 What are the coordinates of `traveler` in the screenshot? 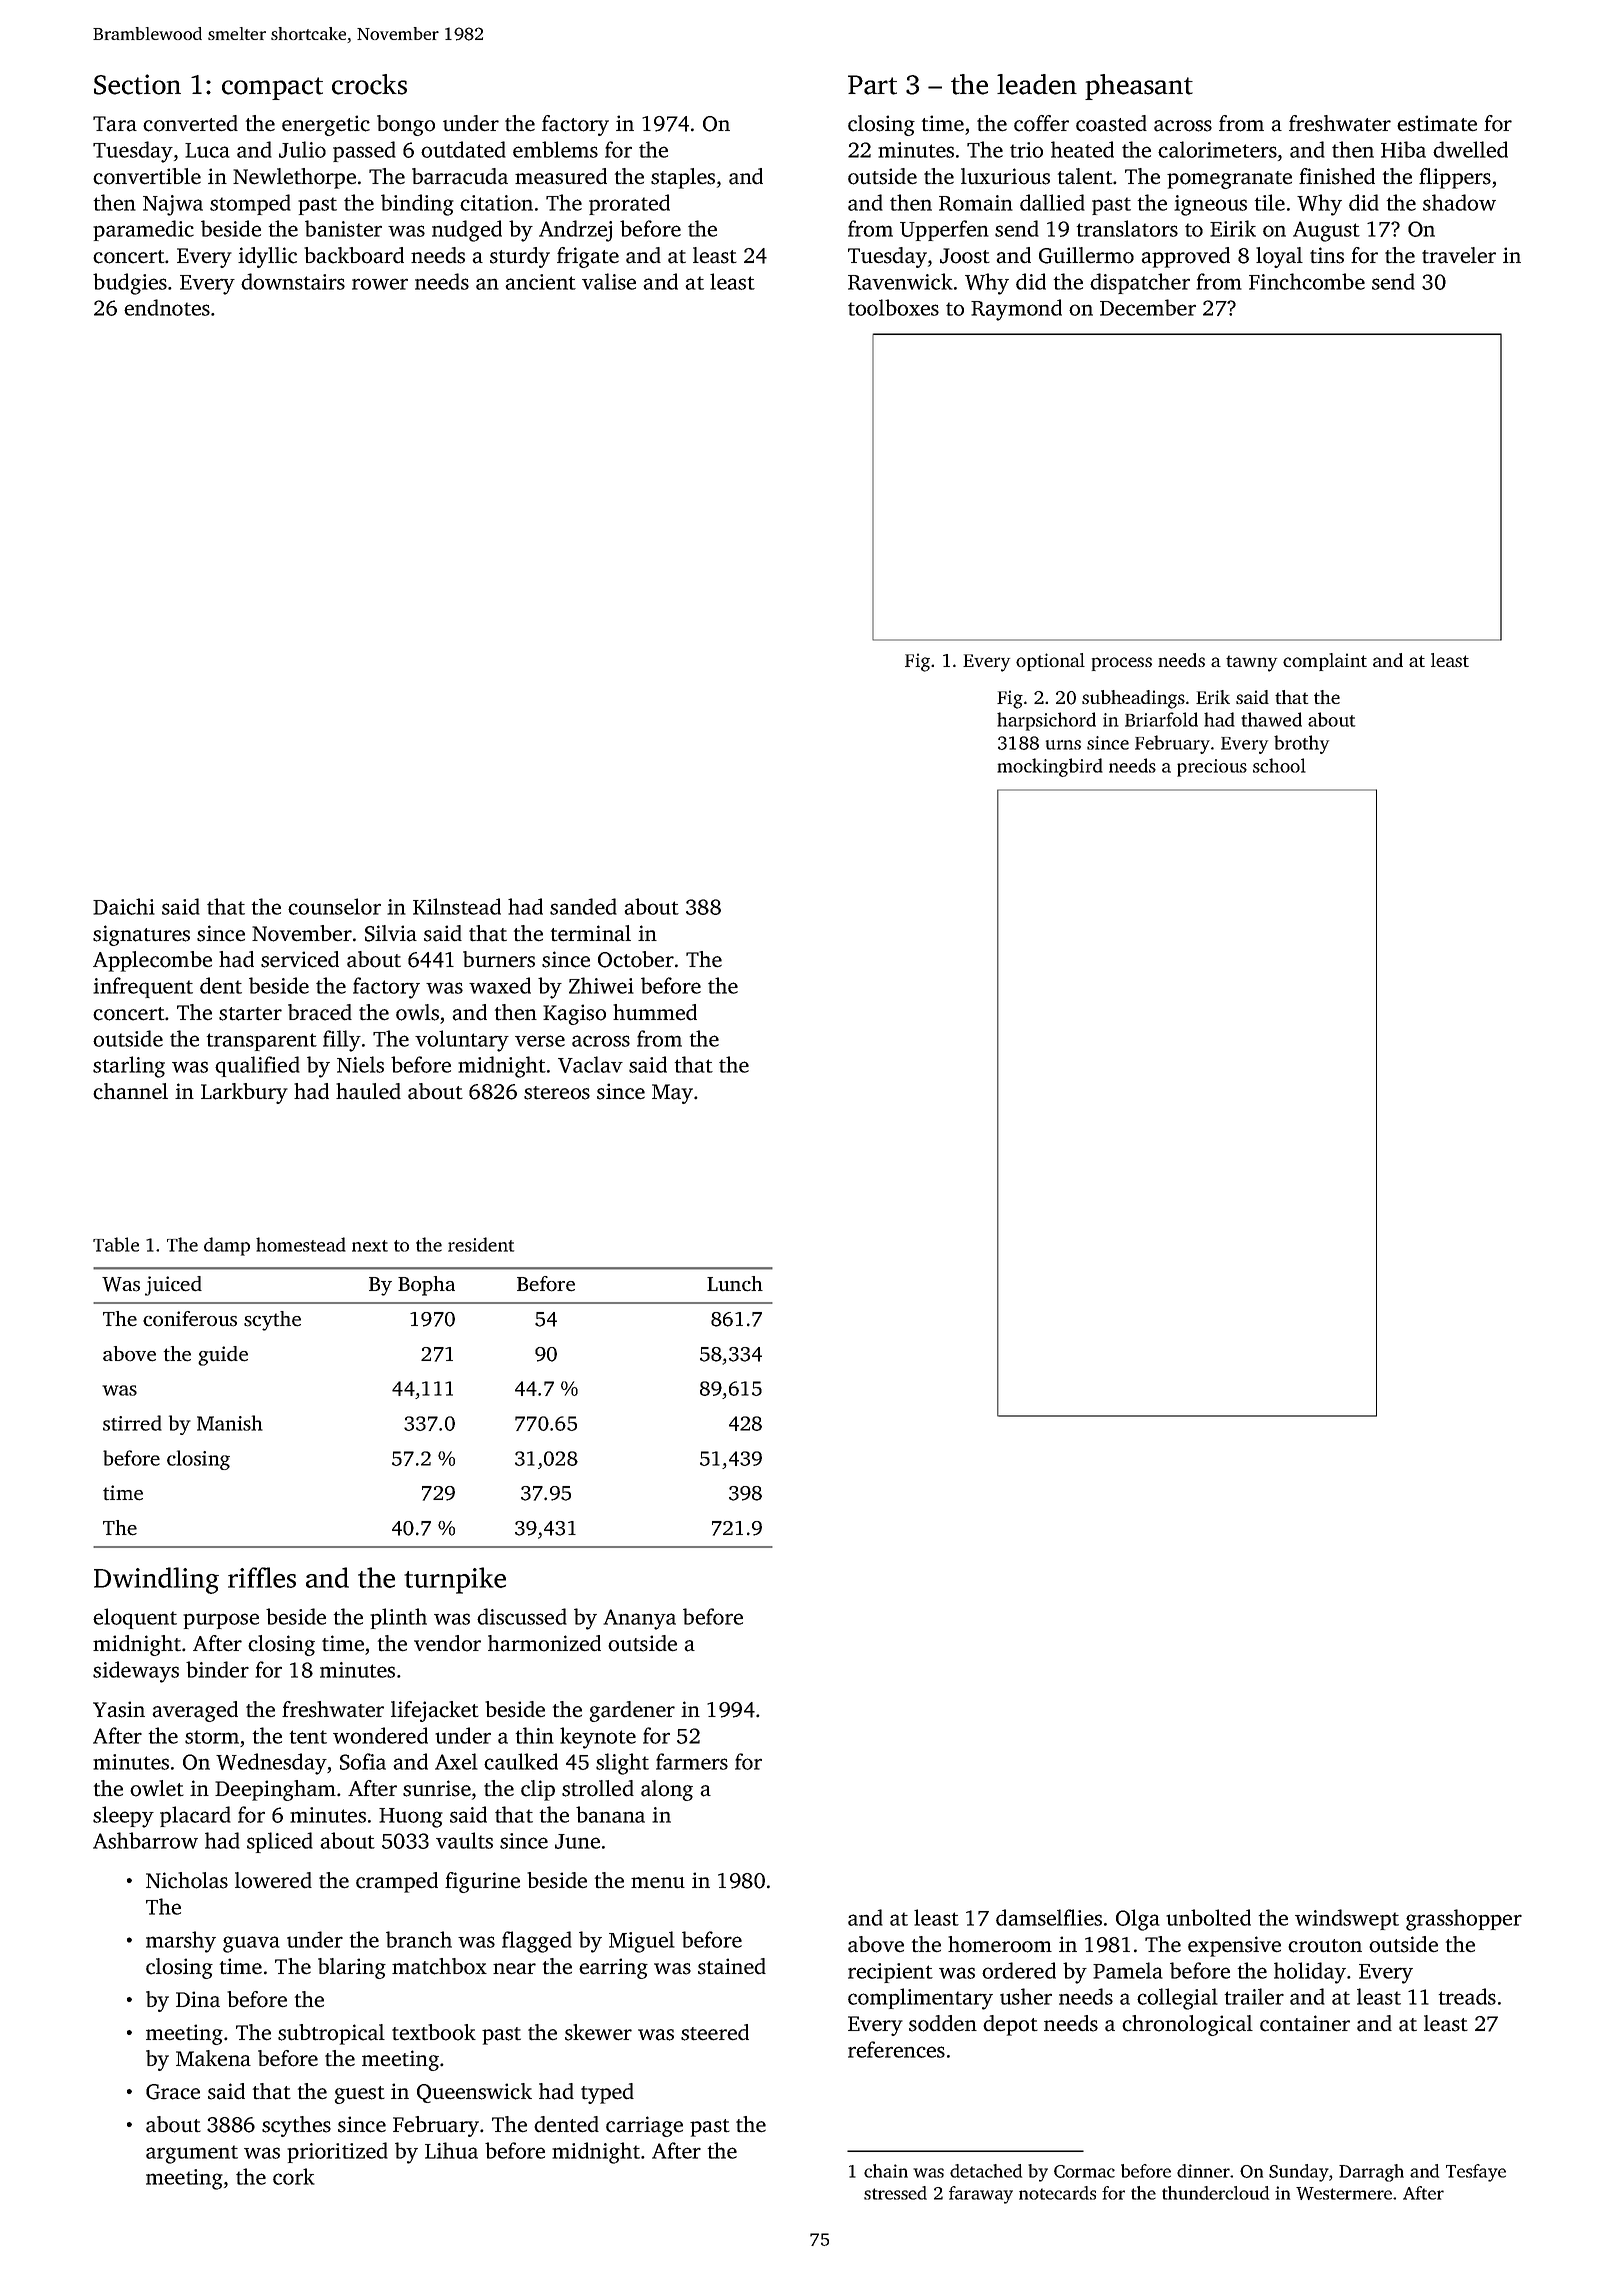 It's located at (1459, 255).
